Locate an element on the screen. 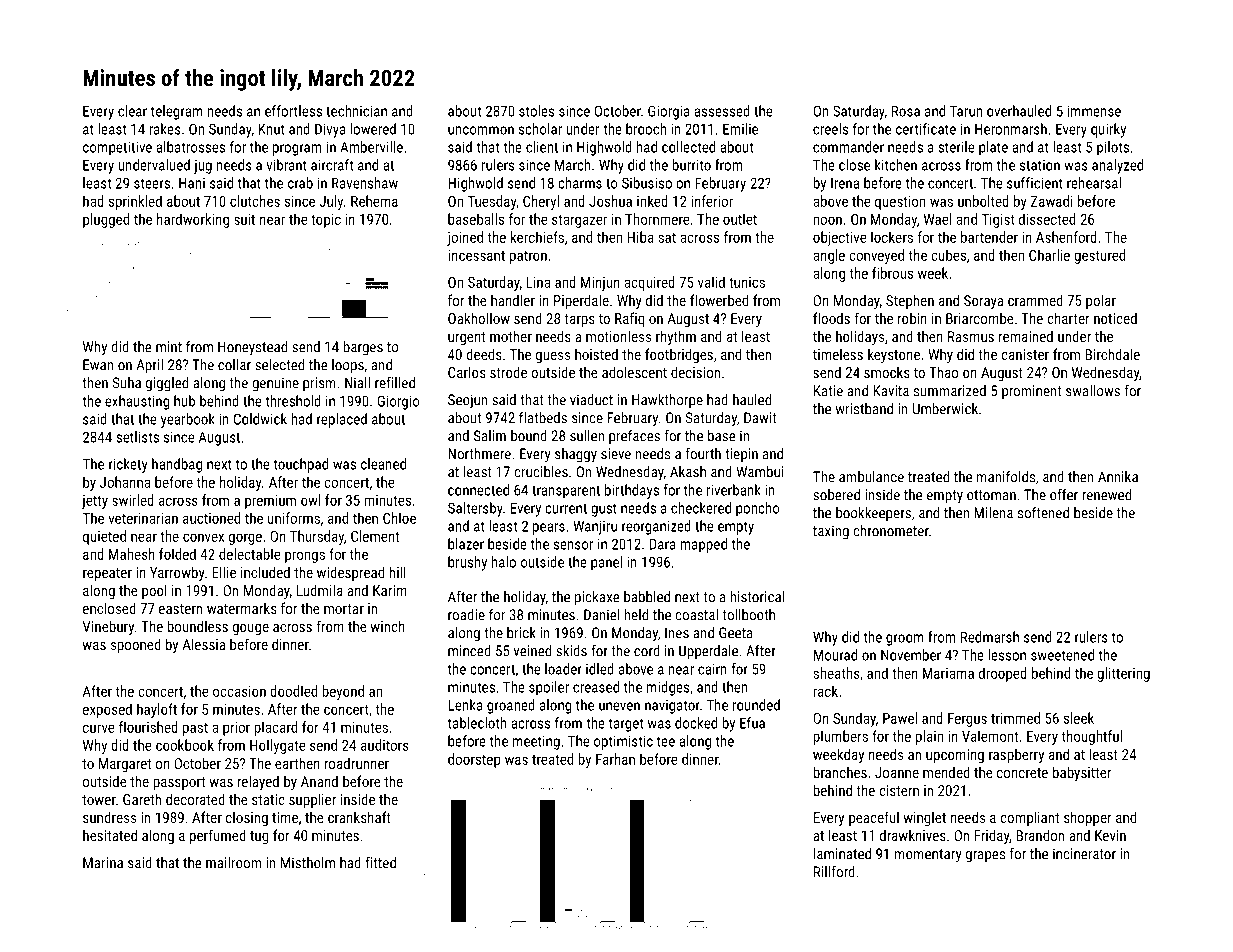 The height and width of the screenshot is (952, 1233). optimistic is located at coordinates (623, 742).
